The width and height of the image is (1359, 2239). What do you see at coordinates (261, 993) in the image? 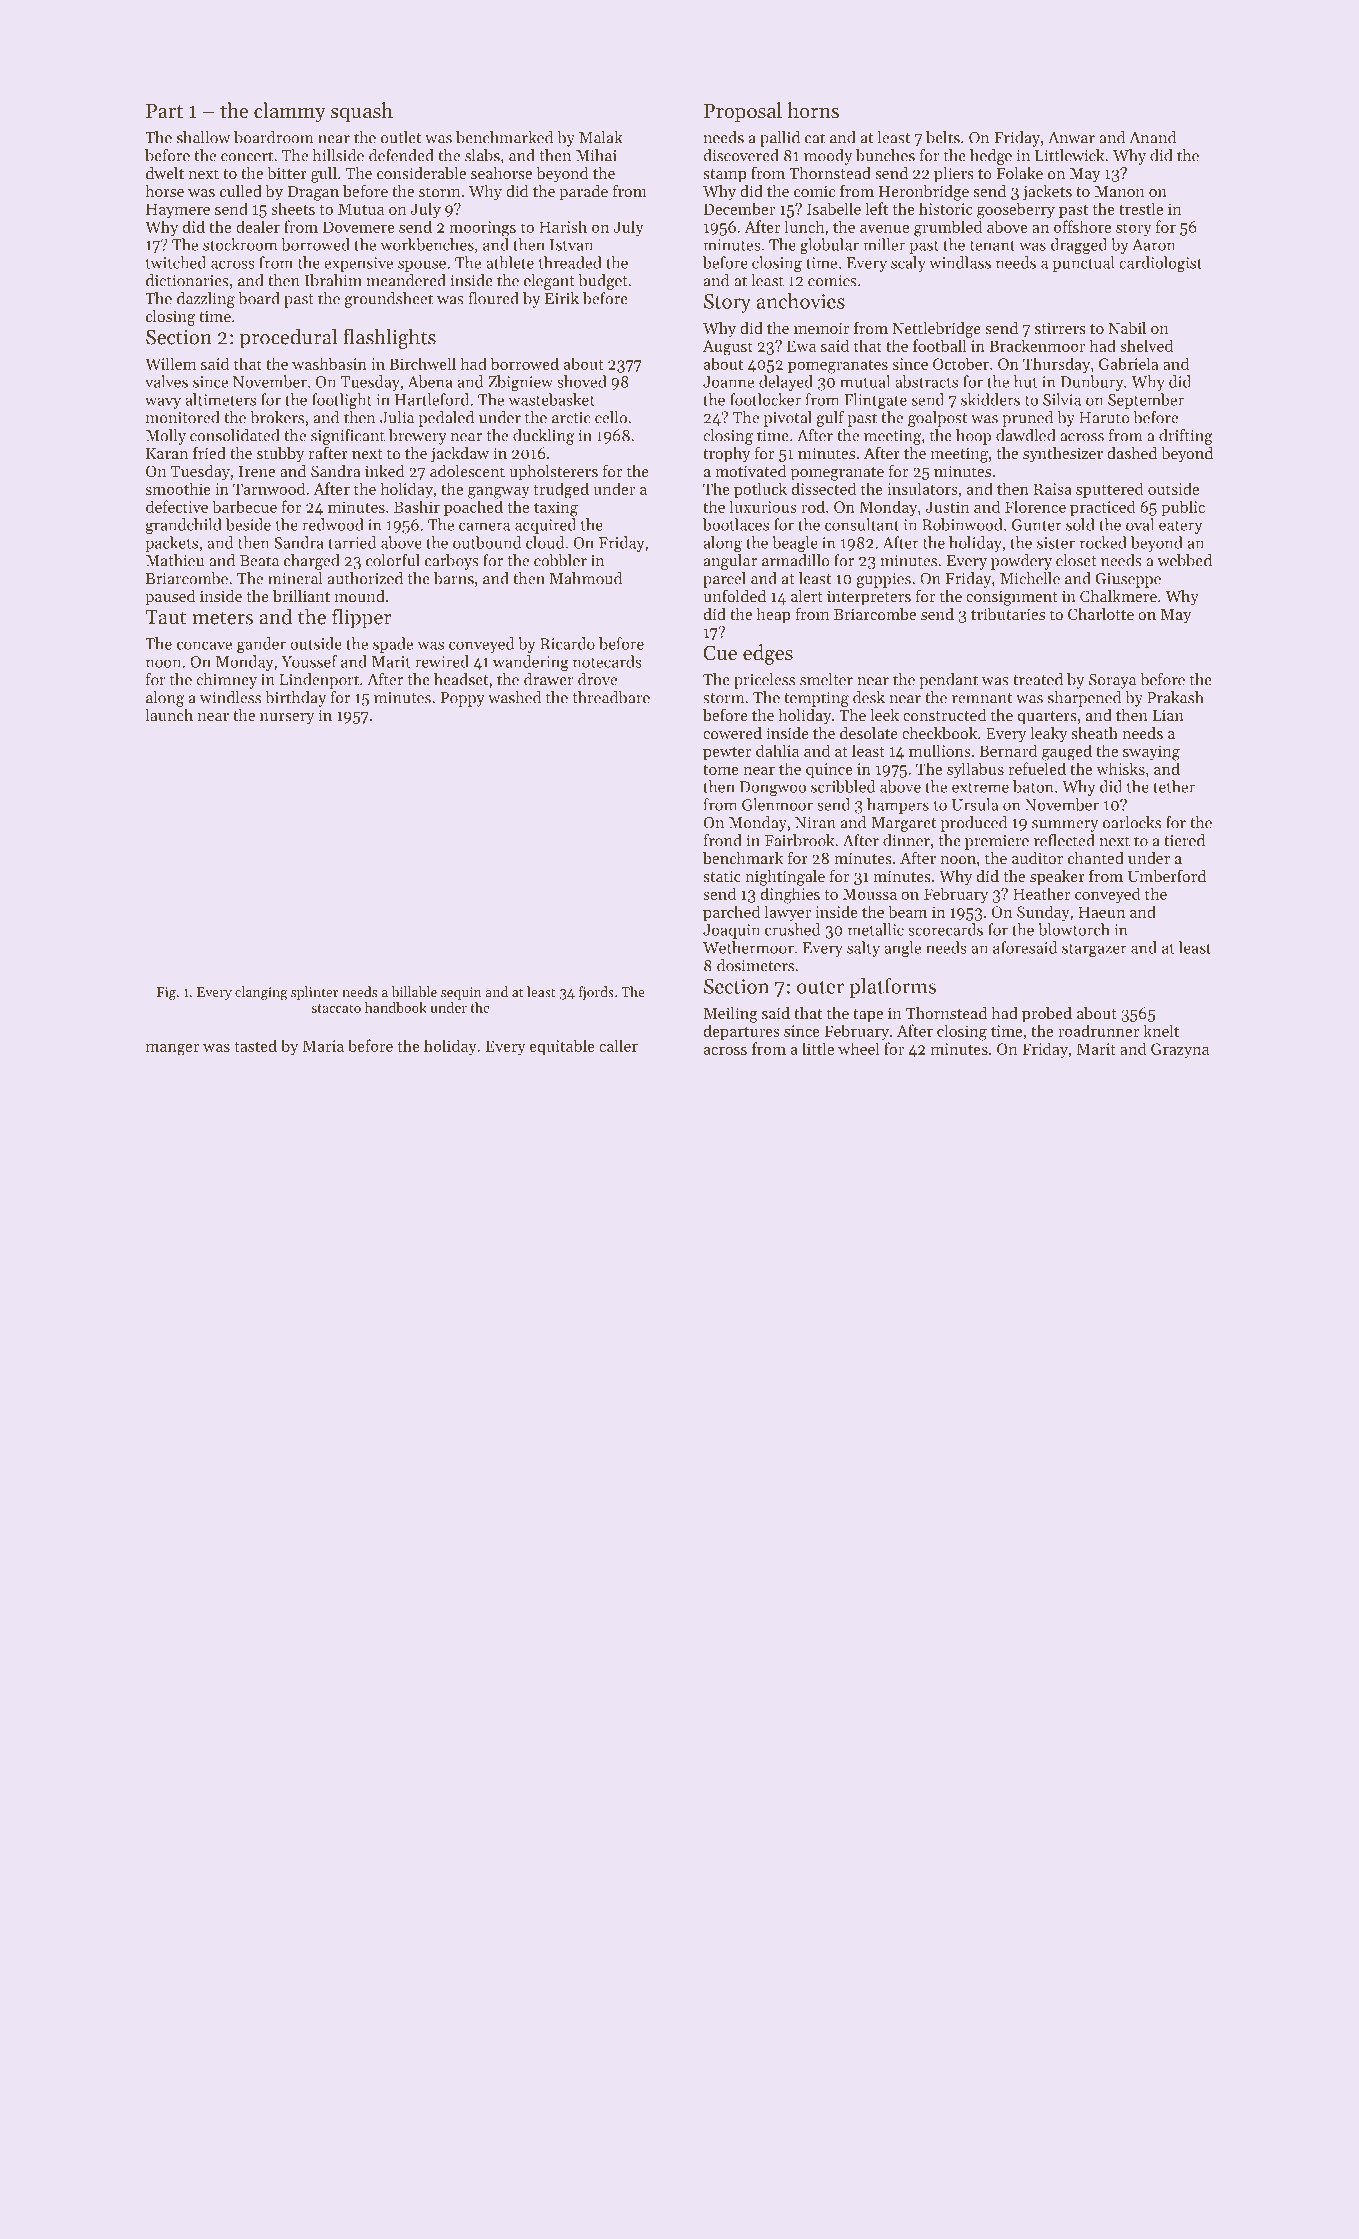
I see `clanging` at bounding box center [261, 993].
